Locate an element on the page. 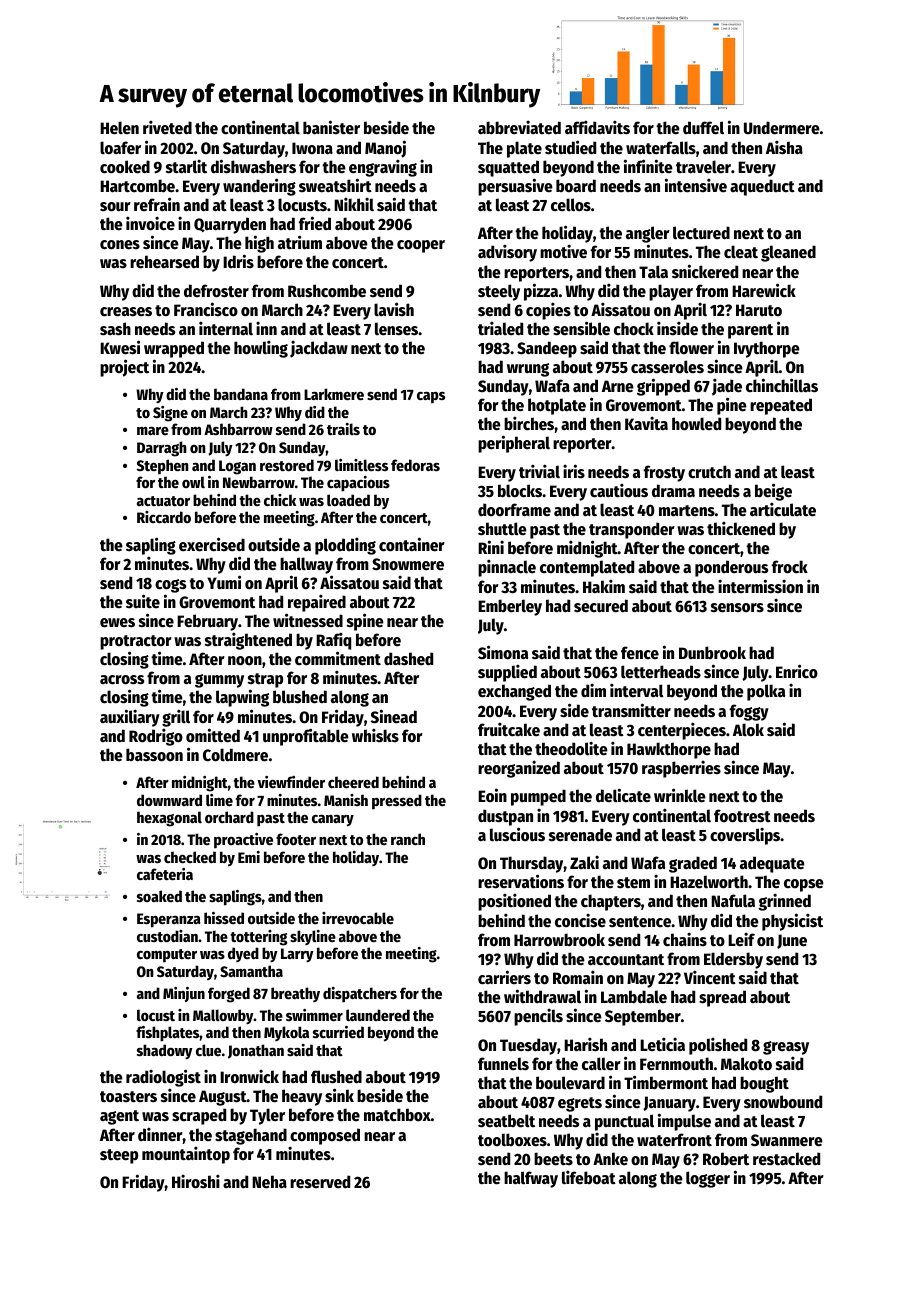 The width and height of the page is (924, 1308). delicate is located at coordinates (623, 795).
